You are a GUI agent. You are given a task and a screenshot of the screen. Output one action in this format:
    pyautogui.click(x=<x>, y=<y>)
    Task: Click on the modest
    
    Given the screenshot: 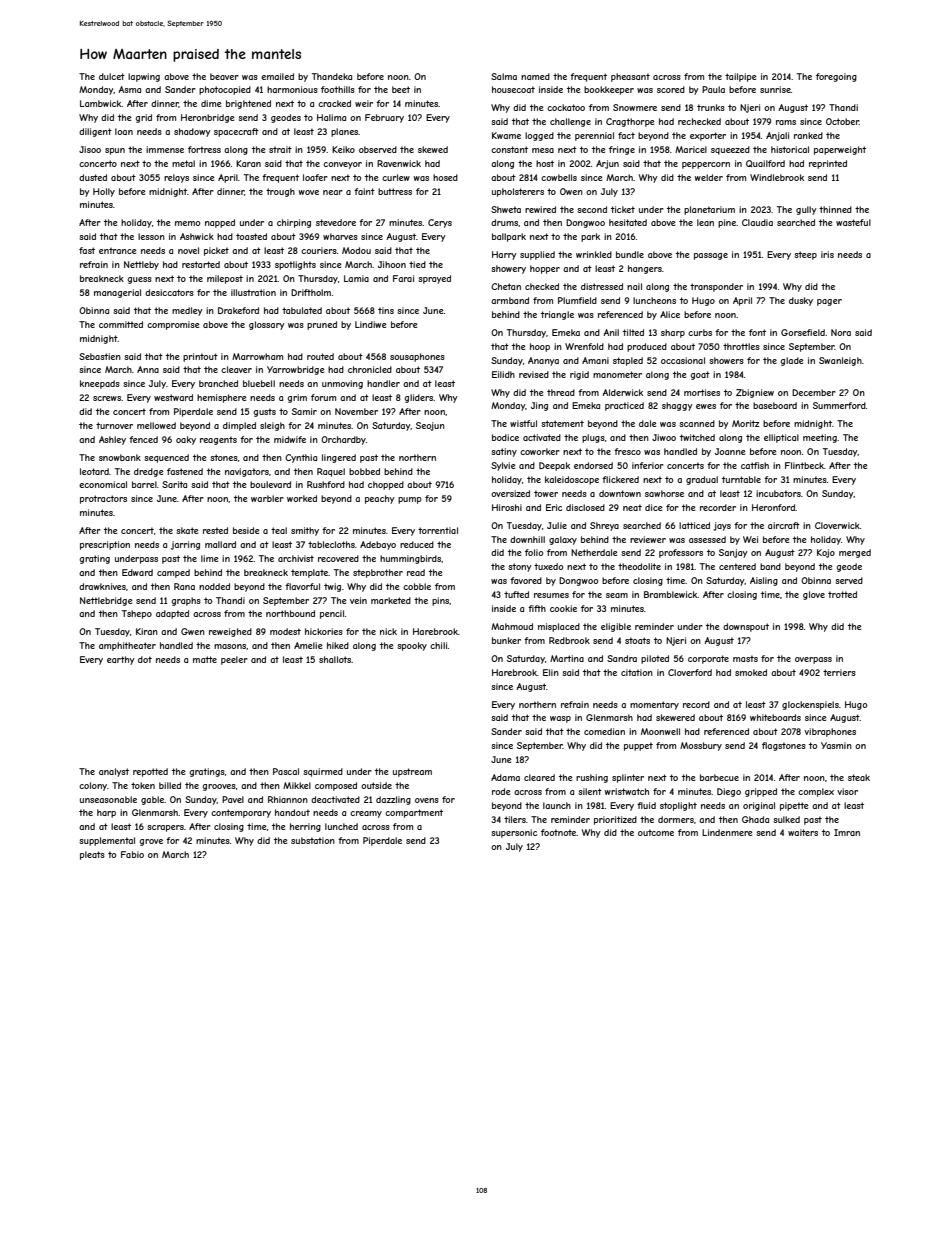 What is the action you would take?
    pyautogui.click(x=285, y=631)
